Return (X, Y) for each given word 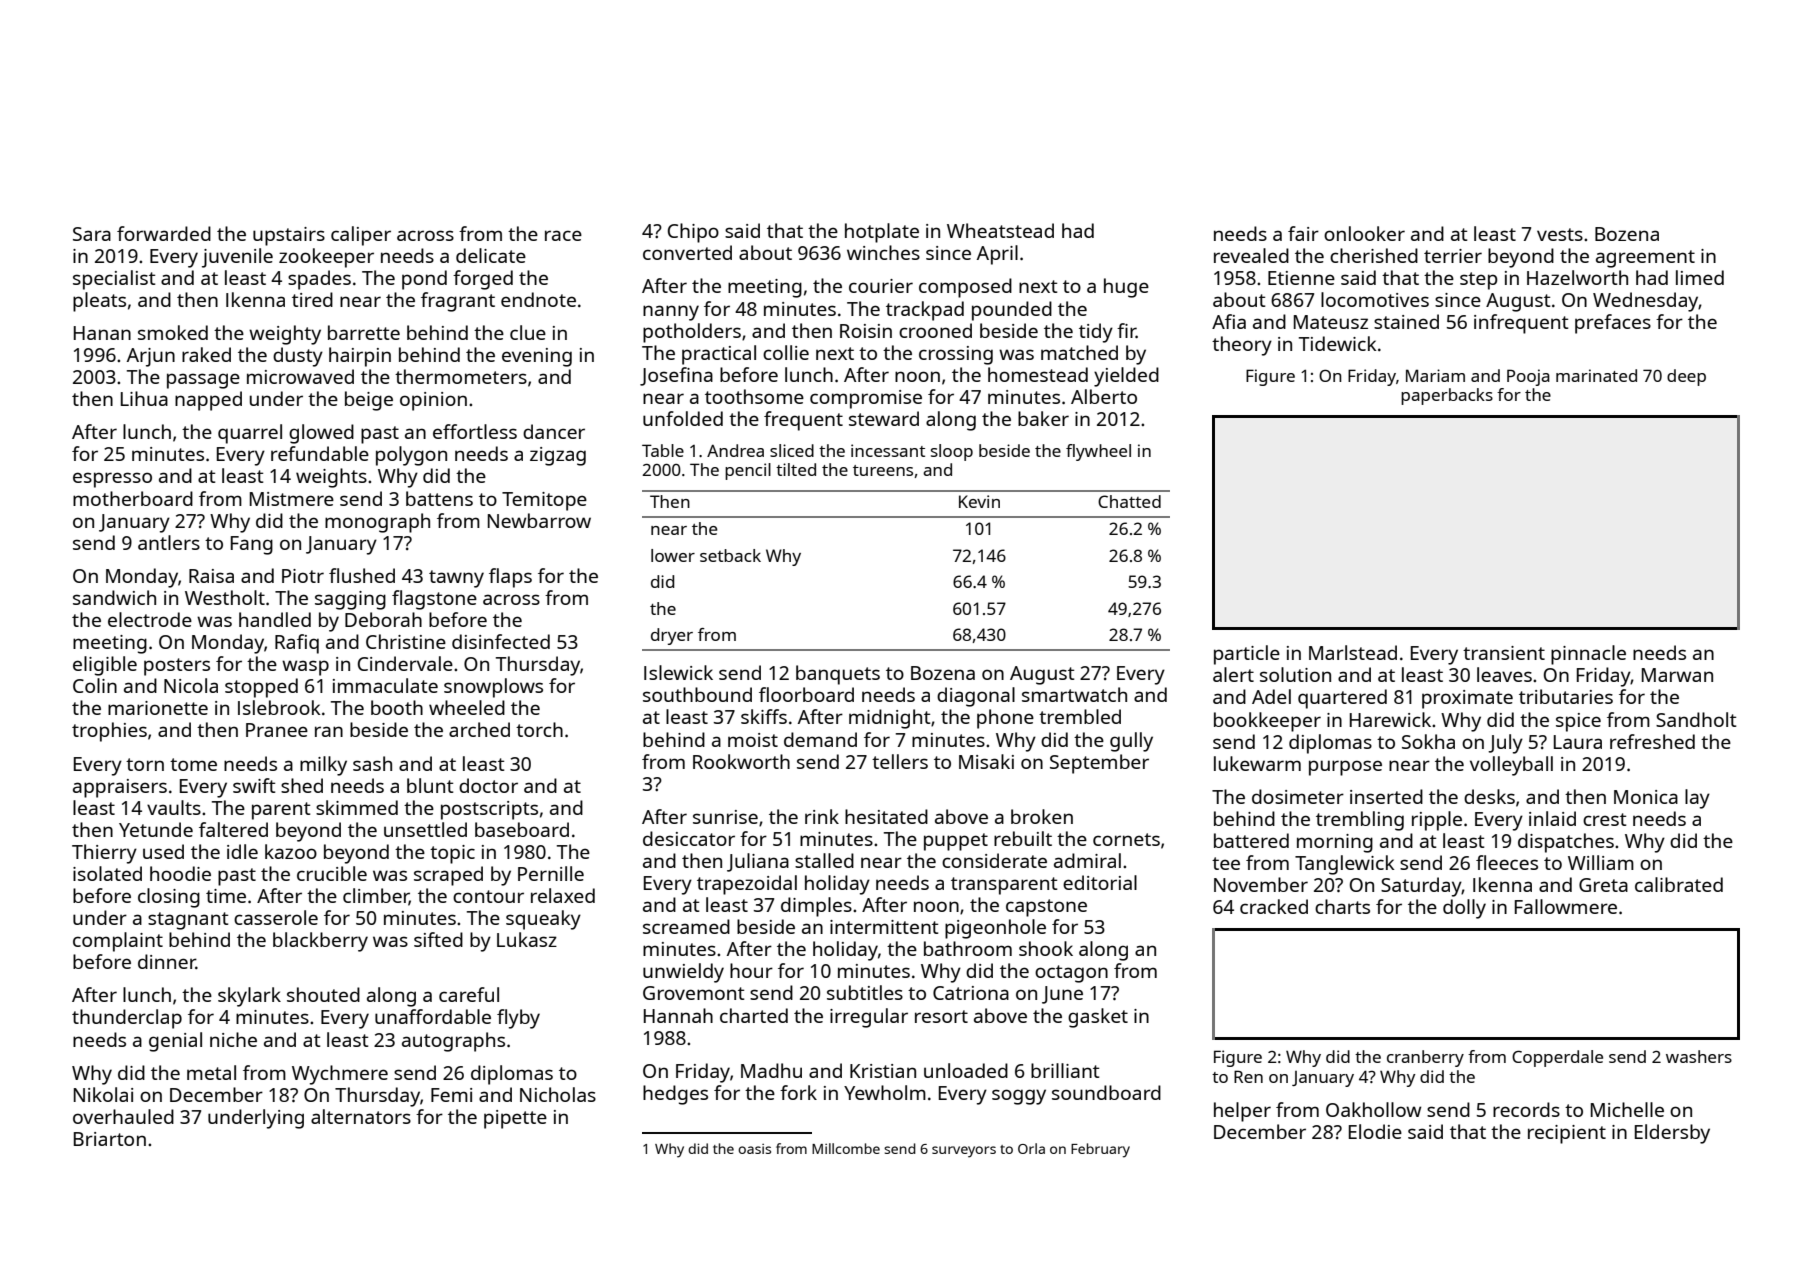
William (1601, 862)
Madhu (771, 1070)
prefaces (1613, 324)
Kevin (979, 501)
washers (1699, 1056)
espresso (112, 480)
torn (145, 764)
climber (376, 897)
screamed (686, 926)
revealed (1251, 255)
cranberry (1425, 1058)
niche (233, 1039)
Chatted (1129, 501)
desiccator (689, 838)
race (563, 235)
